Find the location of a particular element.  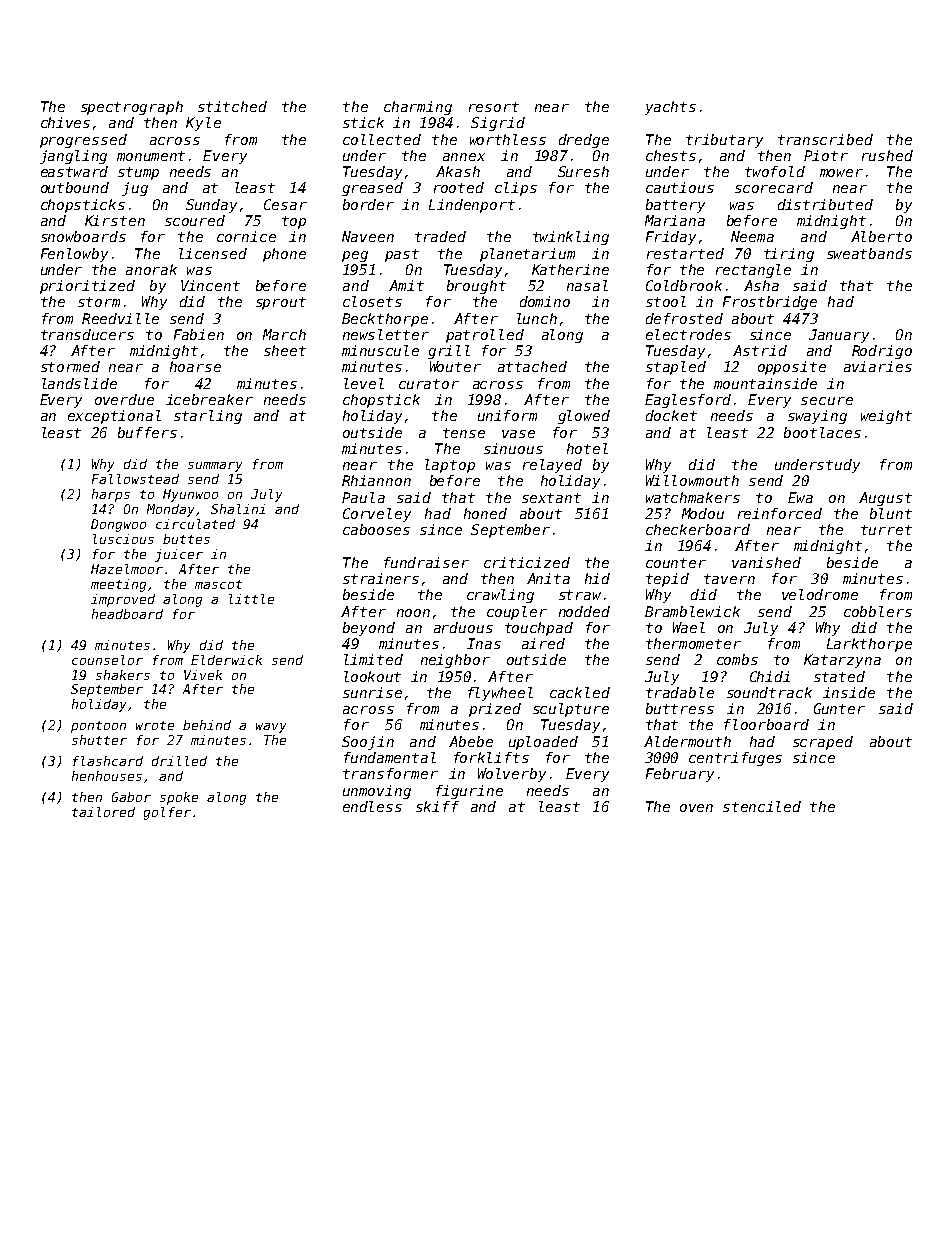

oven is located at coordinates (696, 808).
